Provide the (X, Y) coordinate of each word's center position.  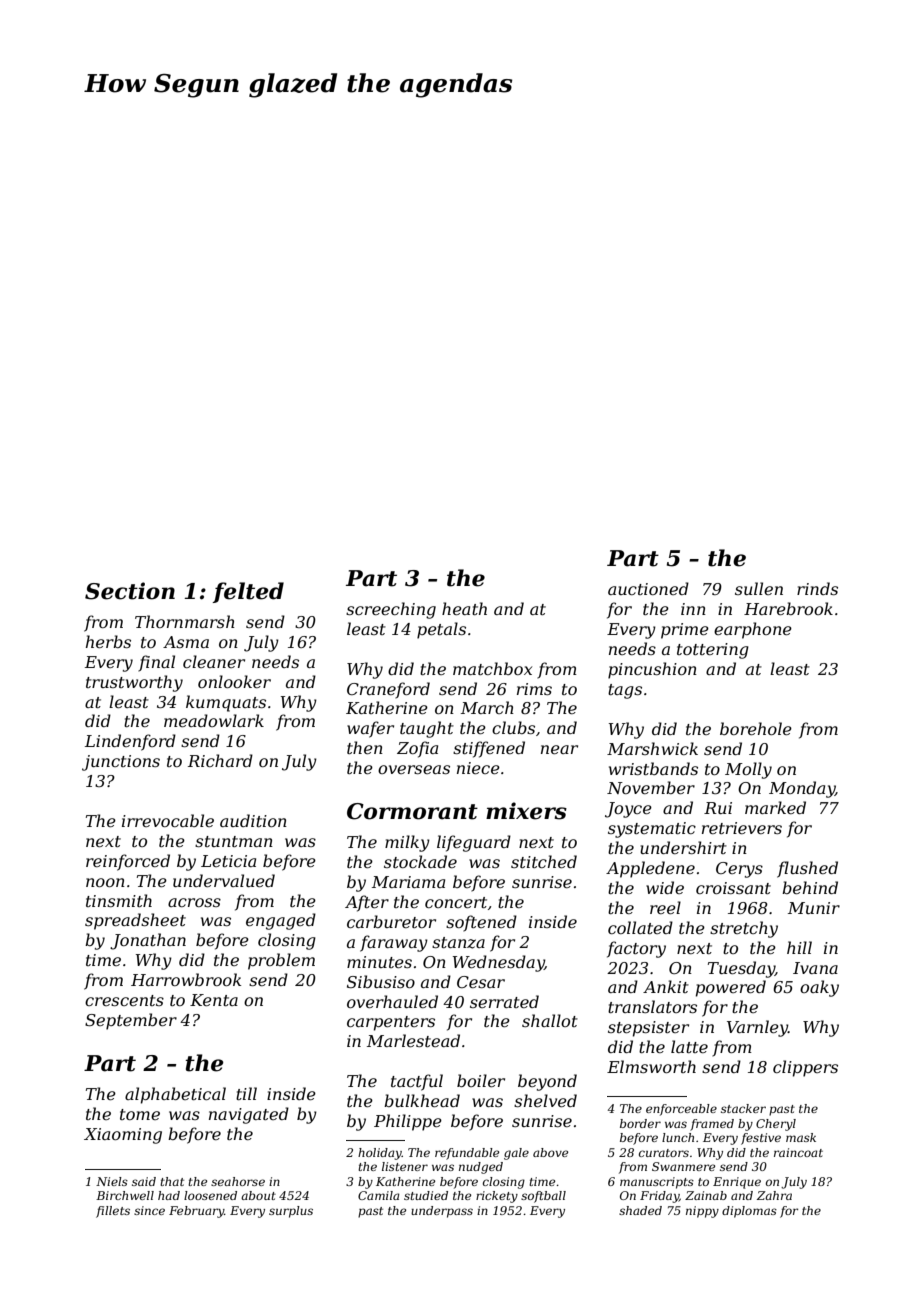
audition (253, 820)
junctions (121, 763)
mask (801, 1137)
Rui (718, 808)
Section (130, 591)
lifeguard (474, 843)
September (131, 1021)
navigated (249, 1115)
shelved (545, 1100)
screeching (391, 610)
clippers (805, 1068)
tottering (713, 651)
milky (407, 843)
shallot (550, 1020)
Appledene (650, 869)
